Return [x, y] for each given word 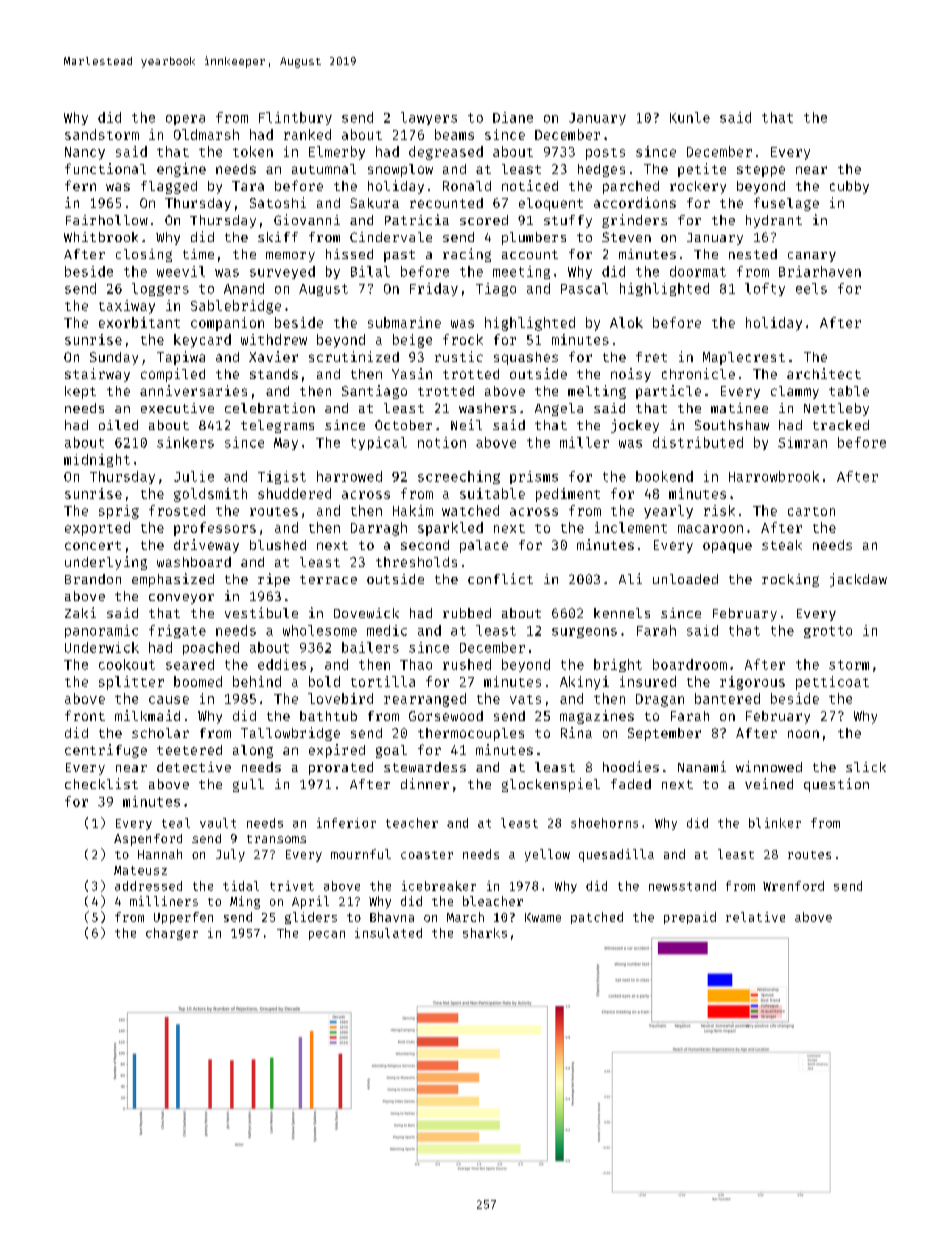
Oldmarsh [206, 134]
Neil [466, 424]
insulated [388, 933]
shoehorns [604, 823]
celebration [270, 408]
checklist [101, 783]
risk [719, 510]
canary [812, 257]
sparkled [450, 529]
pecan [327, 935]
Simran [802, 442]
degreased [446, 153]
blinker [775, 823]
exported [97, 529]
